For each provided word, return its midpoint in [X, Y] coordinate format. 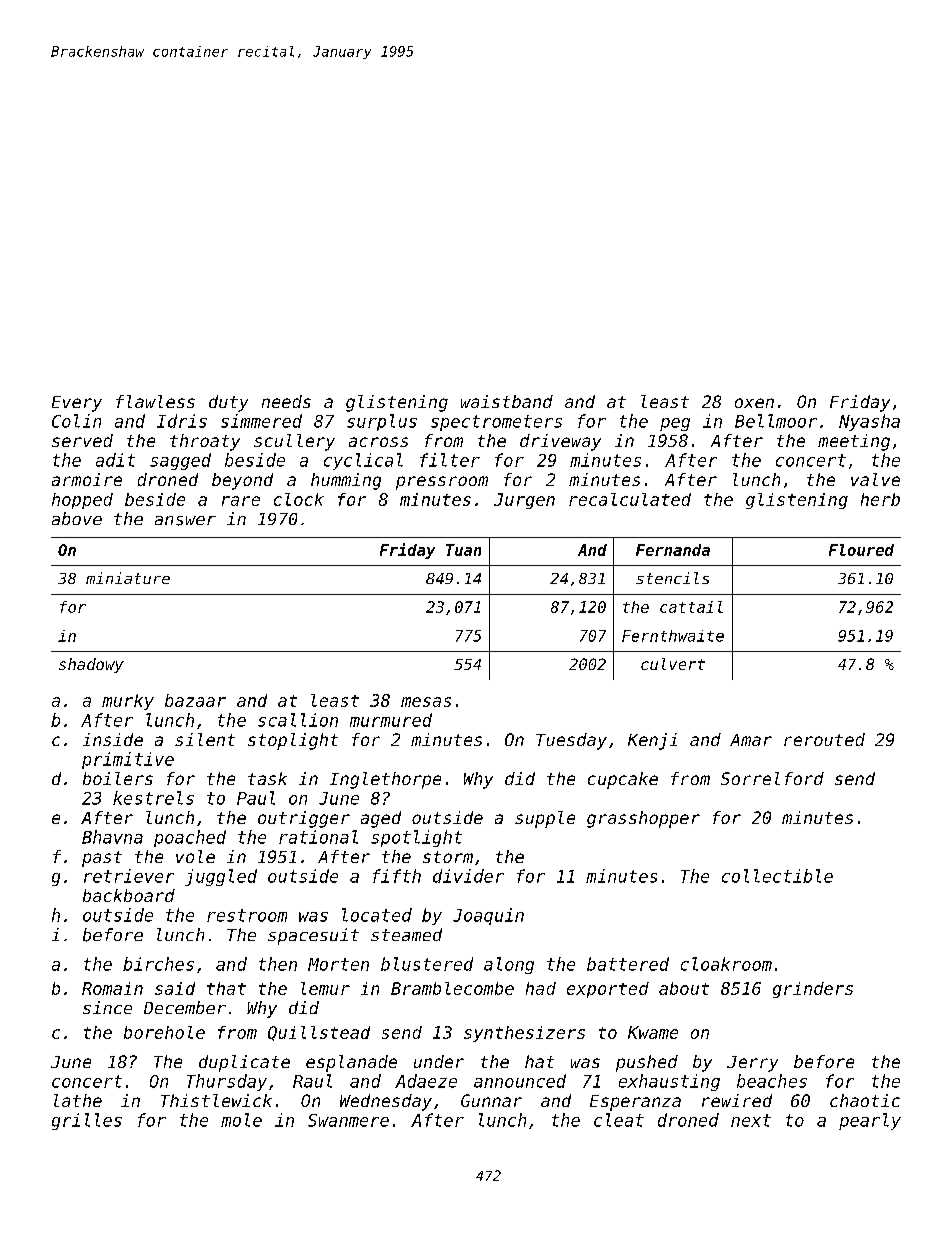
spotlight [416, 838]
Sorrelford [772, 778]
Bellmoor [776, 421]
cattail [691, 607]
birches [158, 964]
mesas [426, 702]
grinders [813, 990]
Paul [256, 798]
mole [241, 1120]
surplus [382, 422]
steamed [406, 934]
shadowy [91, 665]
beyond [242, 481]
